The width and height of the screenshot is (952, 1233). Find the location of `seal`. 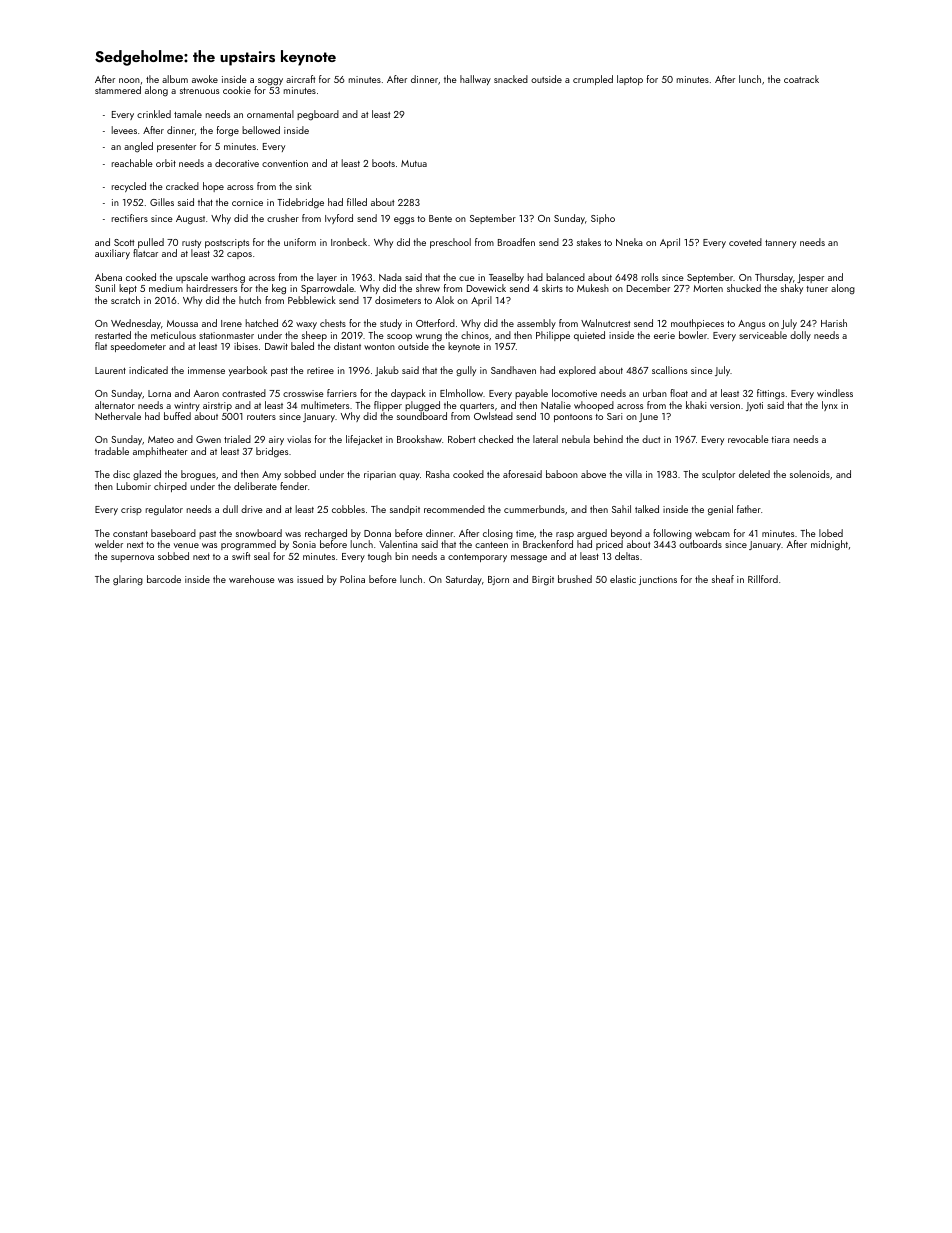

seal is located at coordinates (262, 556).
